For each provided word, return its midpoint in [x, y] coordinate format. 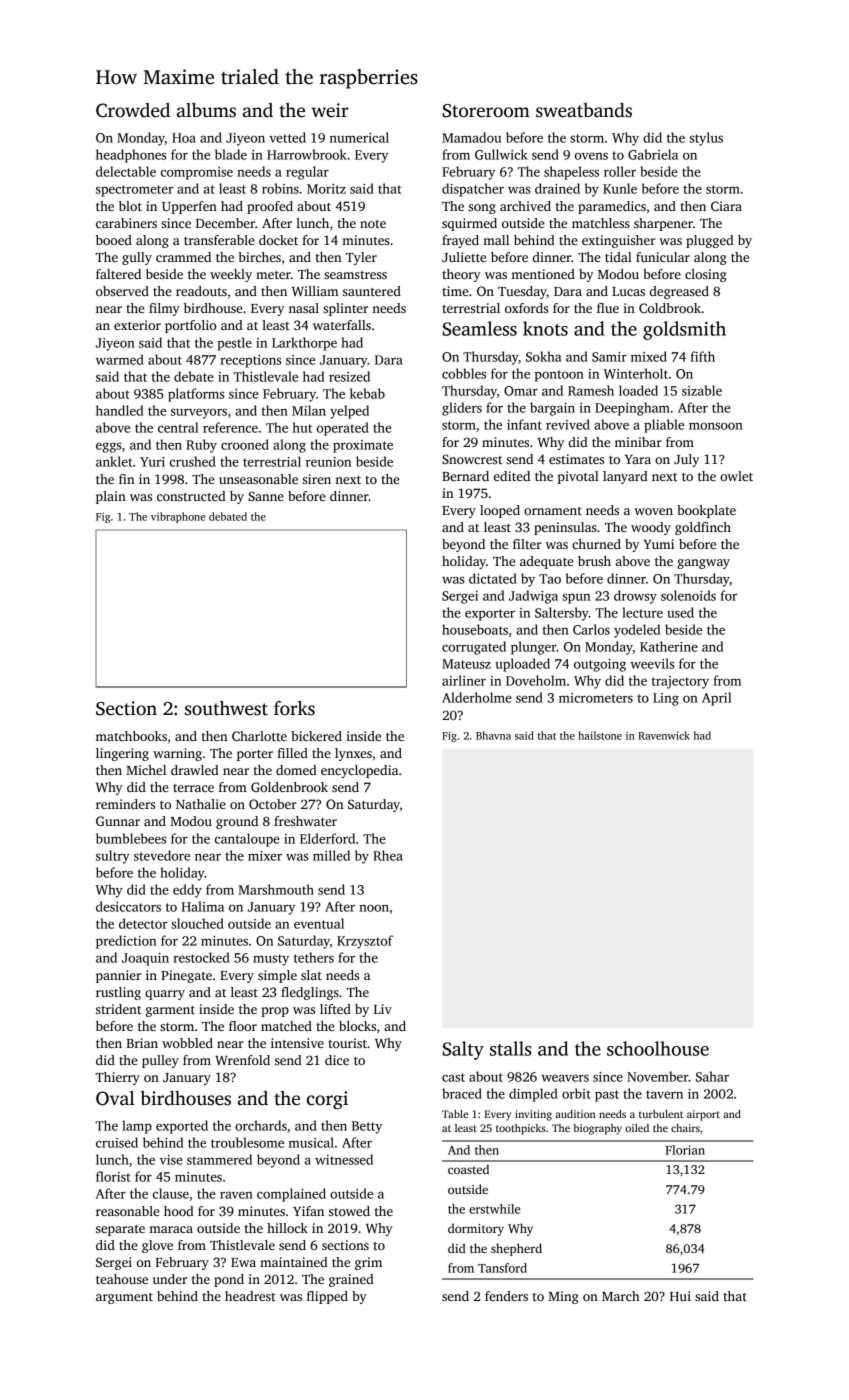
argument [124, 1298]
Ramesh [591, 390]
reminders [125, 804]
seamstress [355, 275]
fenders [506, 1296]
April [716, 699]
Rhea [388, 855]
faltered [118, 274]
